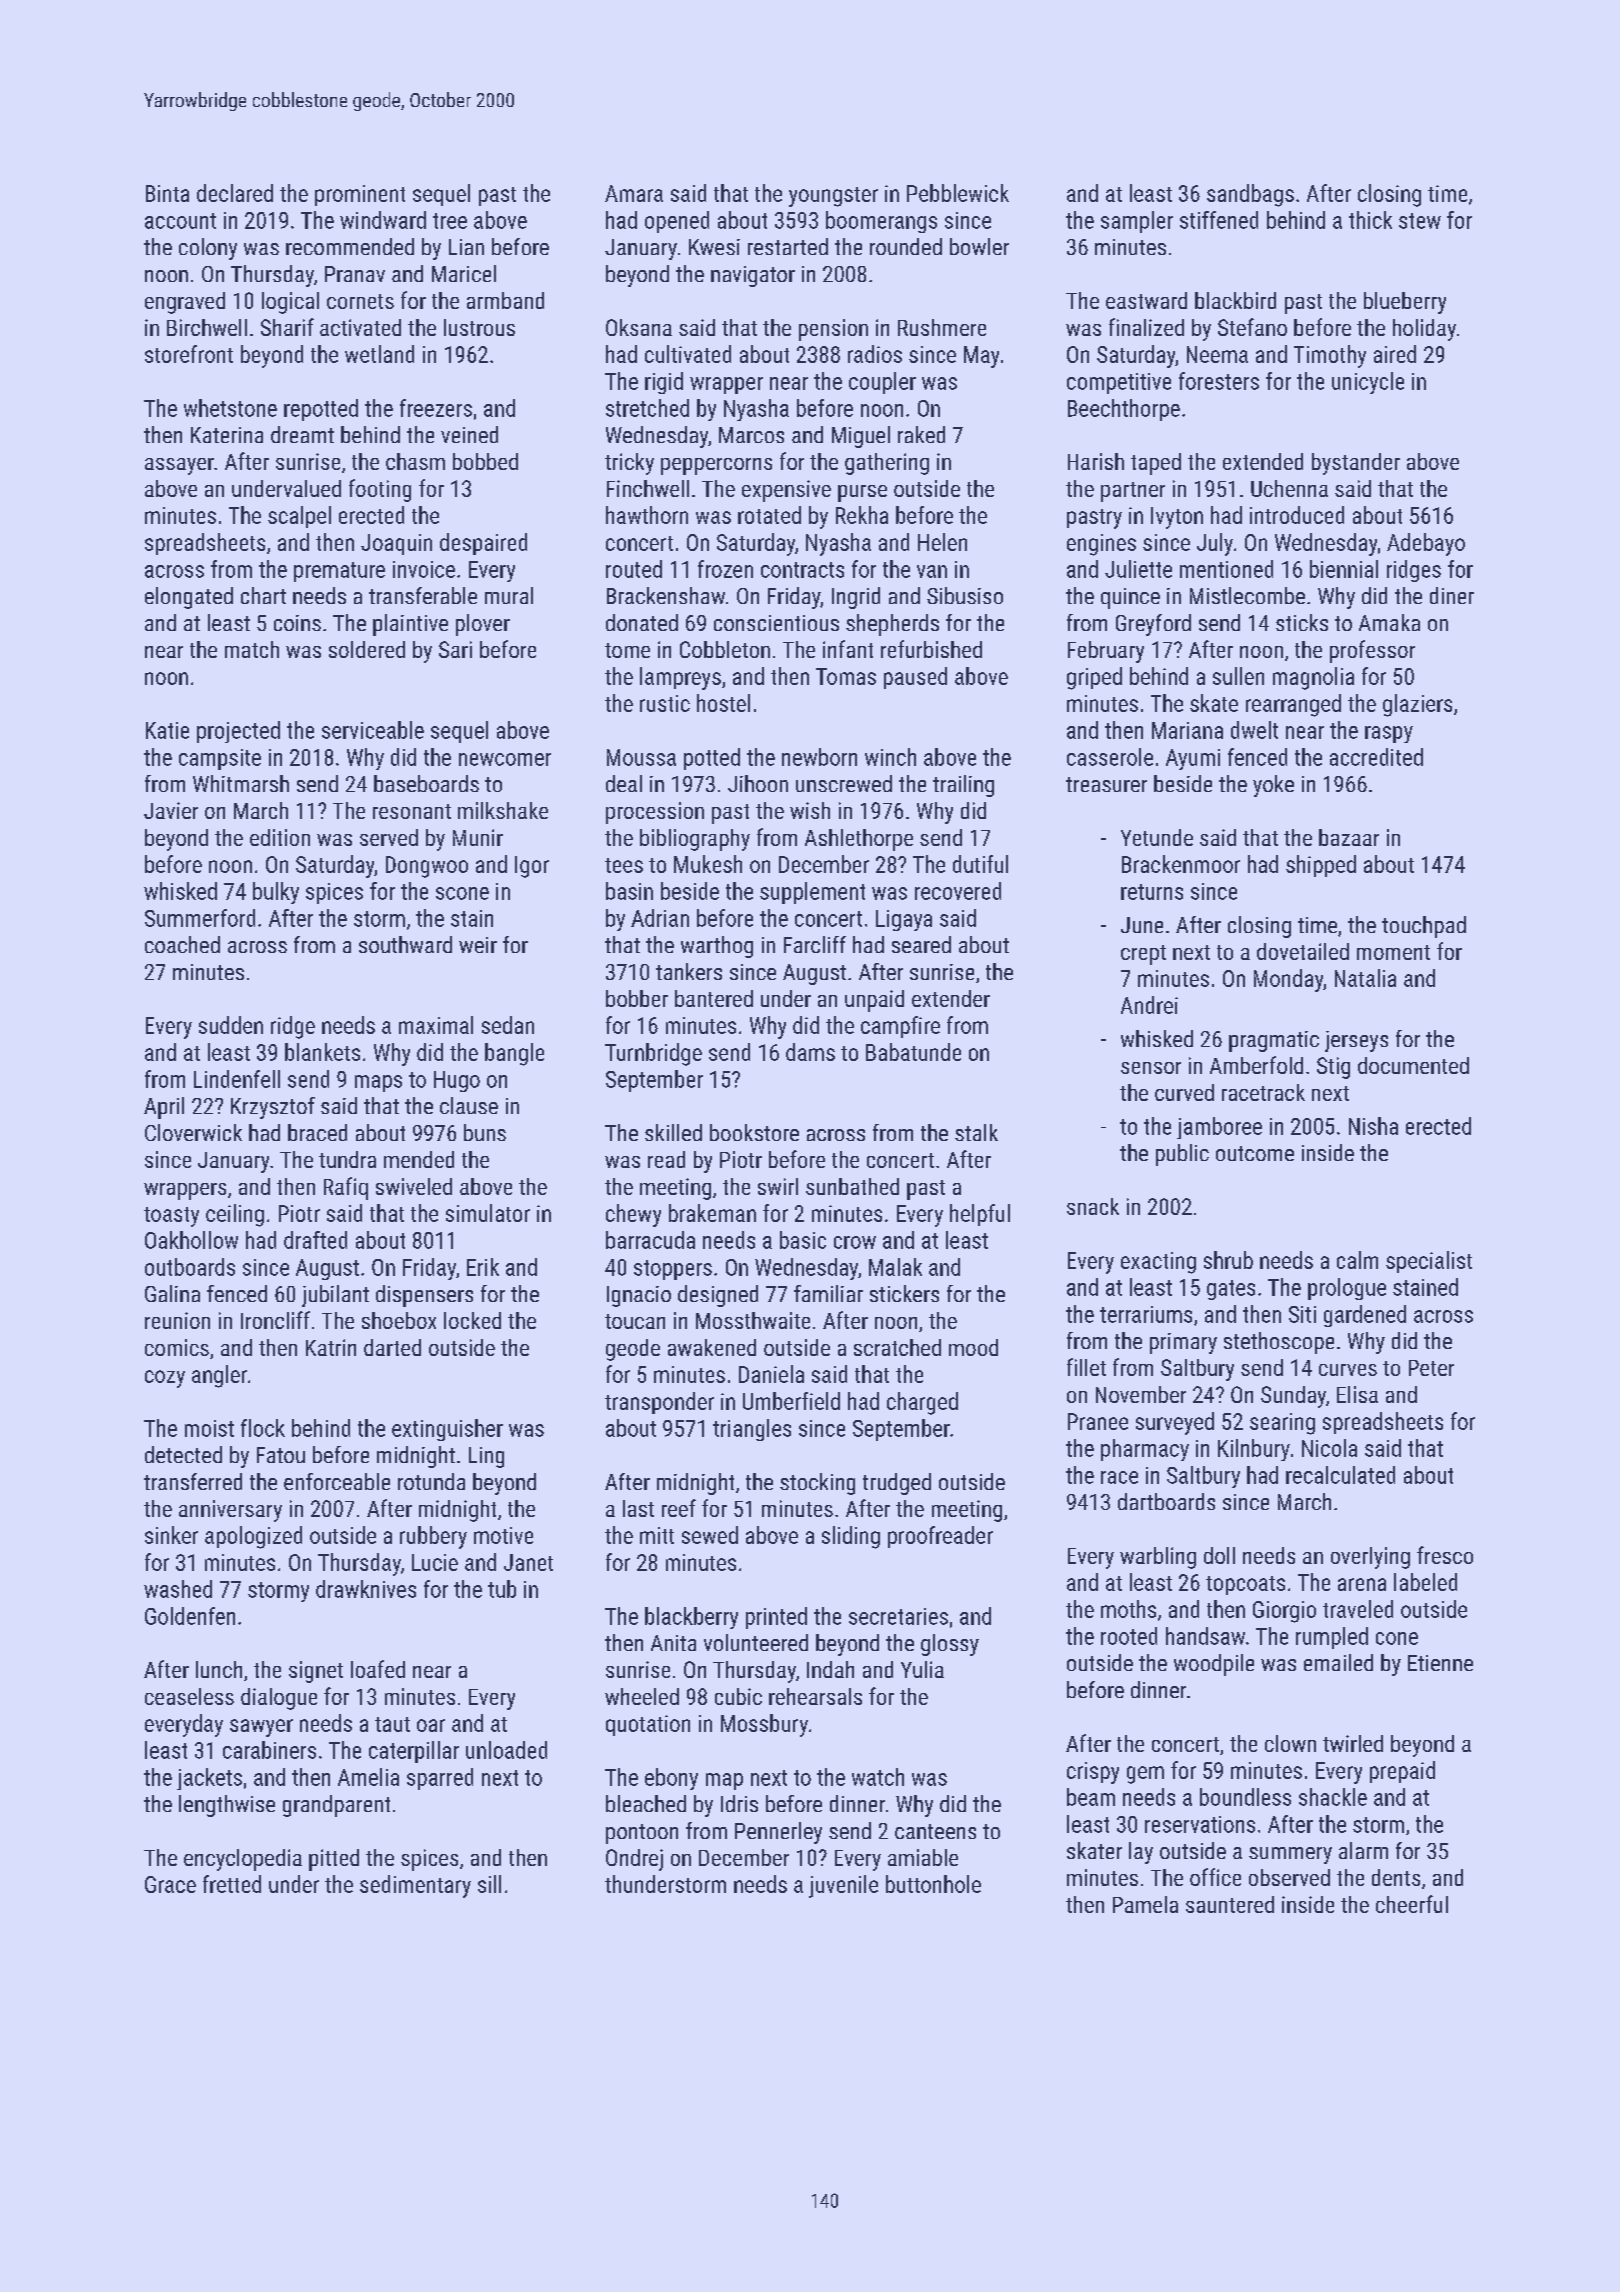 This document has height=2292, width=1620. What do you see at coordinates (179, 466) in the document?
I see `assayer` at bounding box center [179, 466].
